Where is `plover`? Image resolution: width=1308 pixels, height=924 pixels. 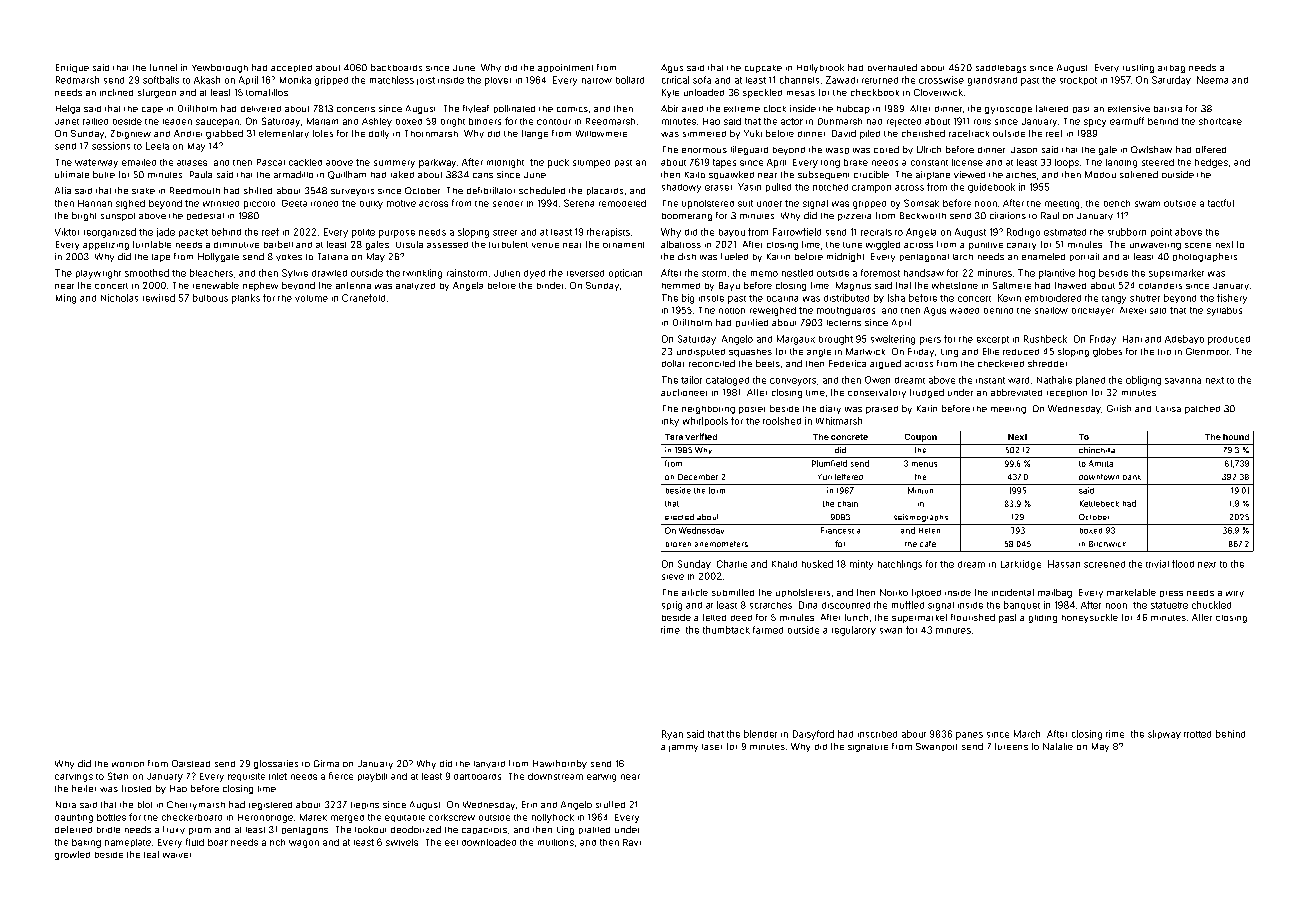 plover is located at coordinates (498, 81).
